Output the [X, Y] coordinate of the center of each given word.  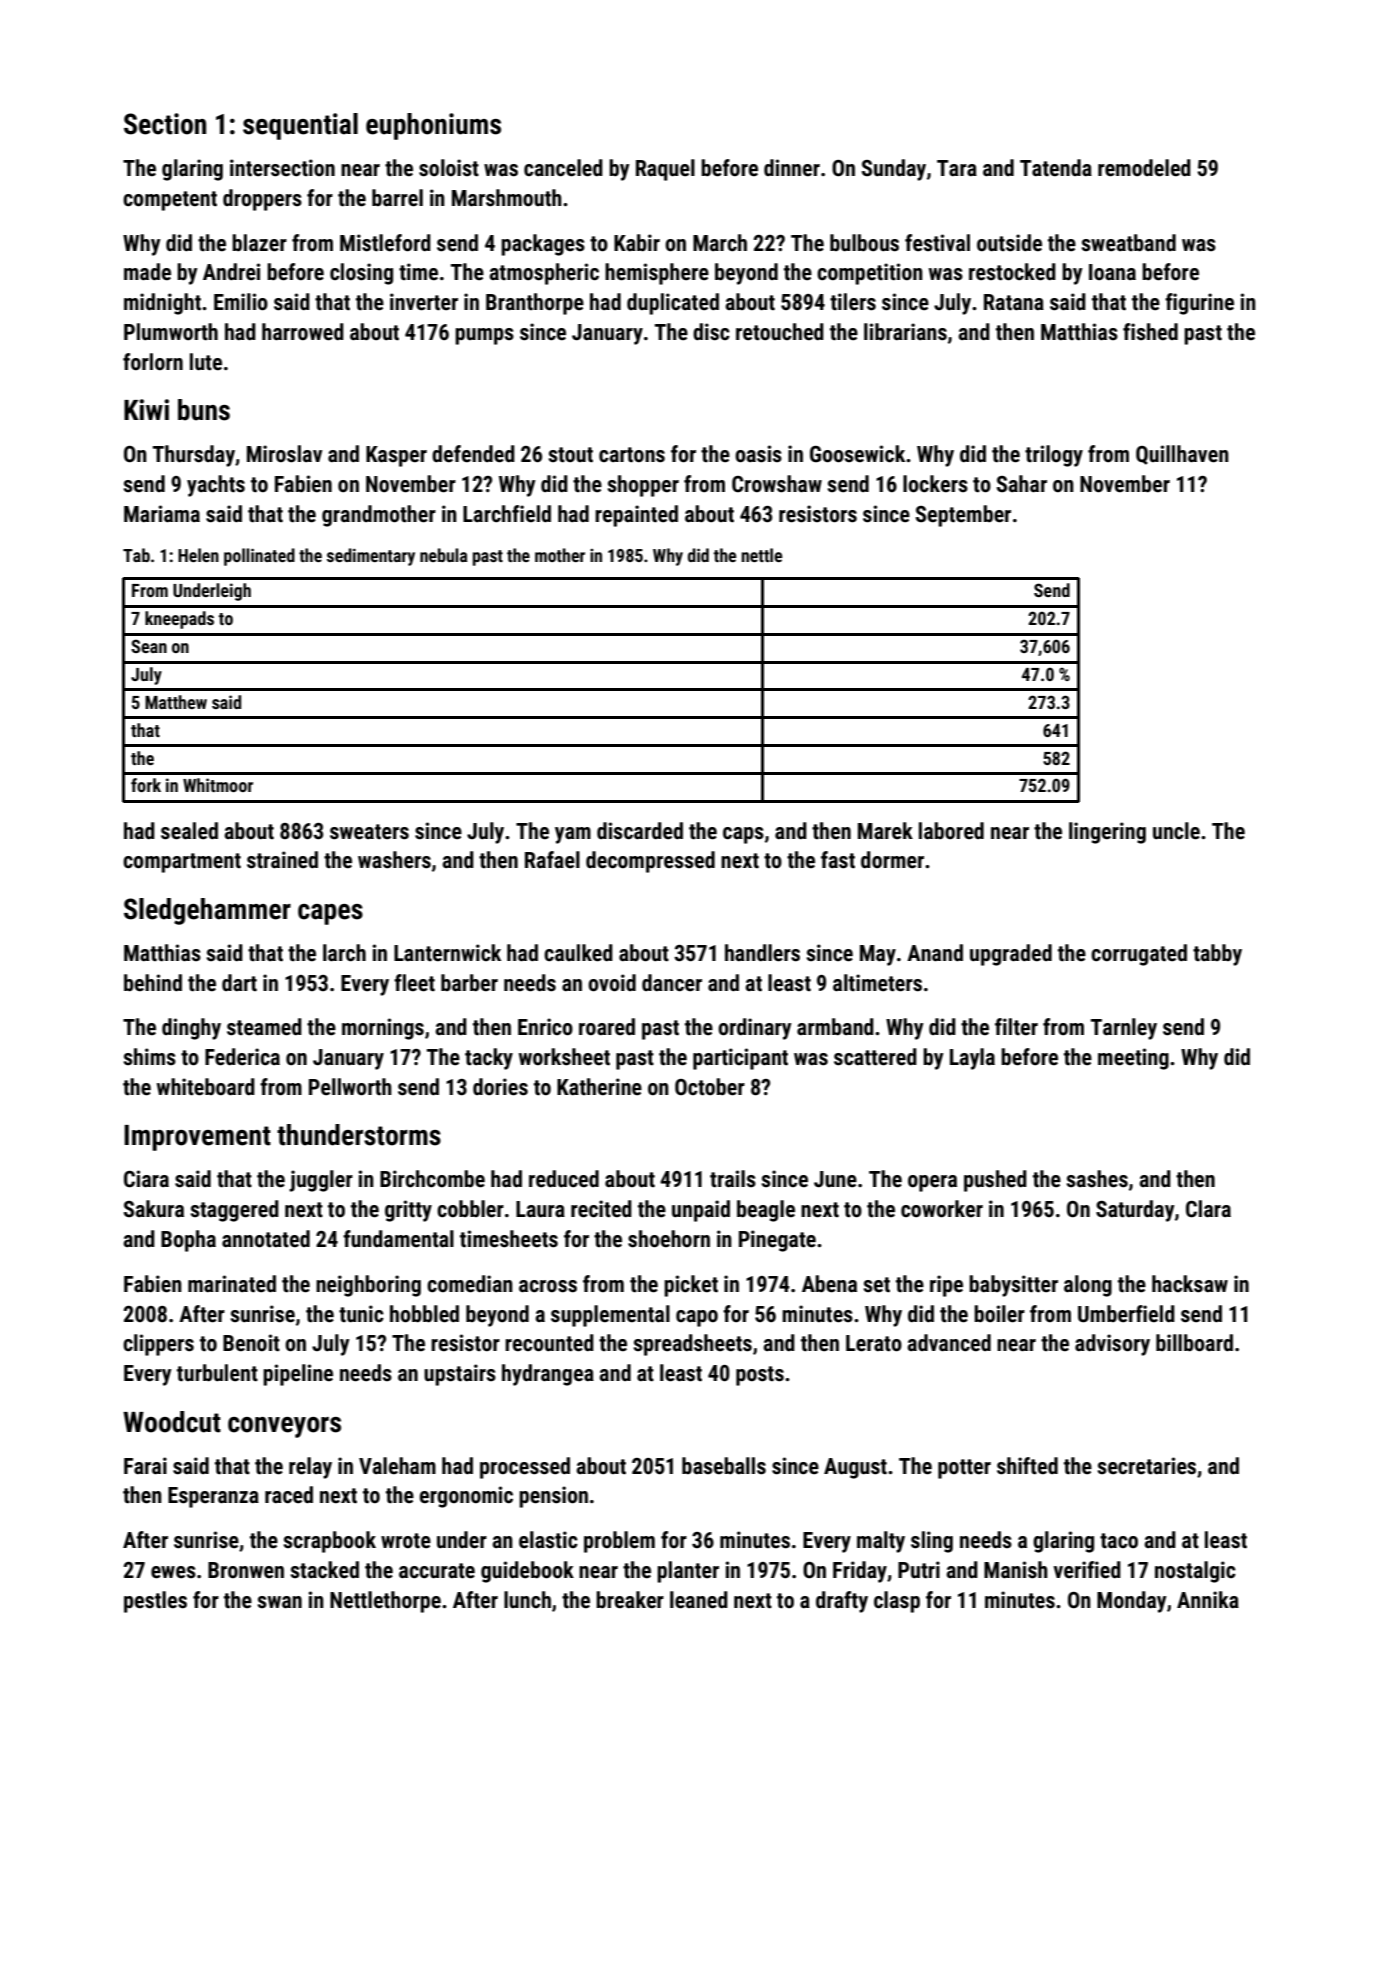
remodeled [1144, 168]
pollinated [259, 557]
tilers [853, 302]
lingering [1107, 833]
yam [573, 835]
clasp [897, 1602]
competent [170, 201]
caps [743, 835]
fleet [414, 983]
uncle [1176, 831]
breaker [630, 1600]
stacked [324, 1570]
